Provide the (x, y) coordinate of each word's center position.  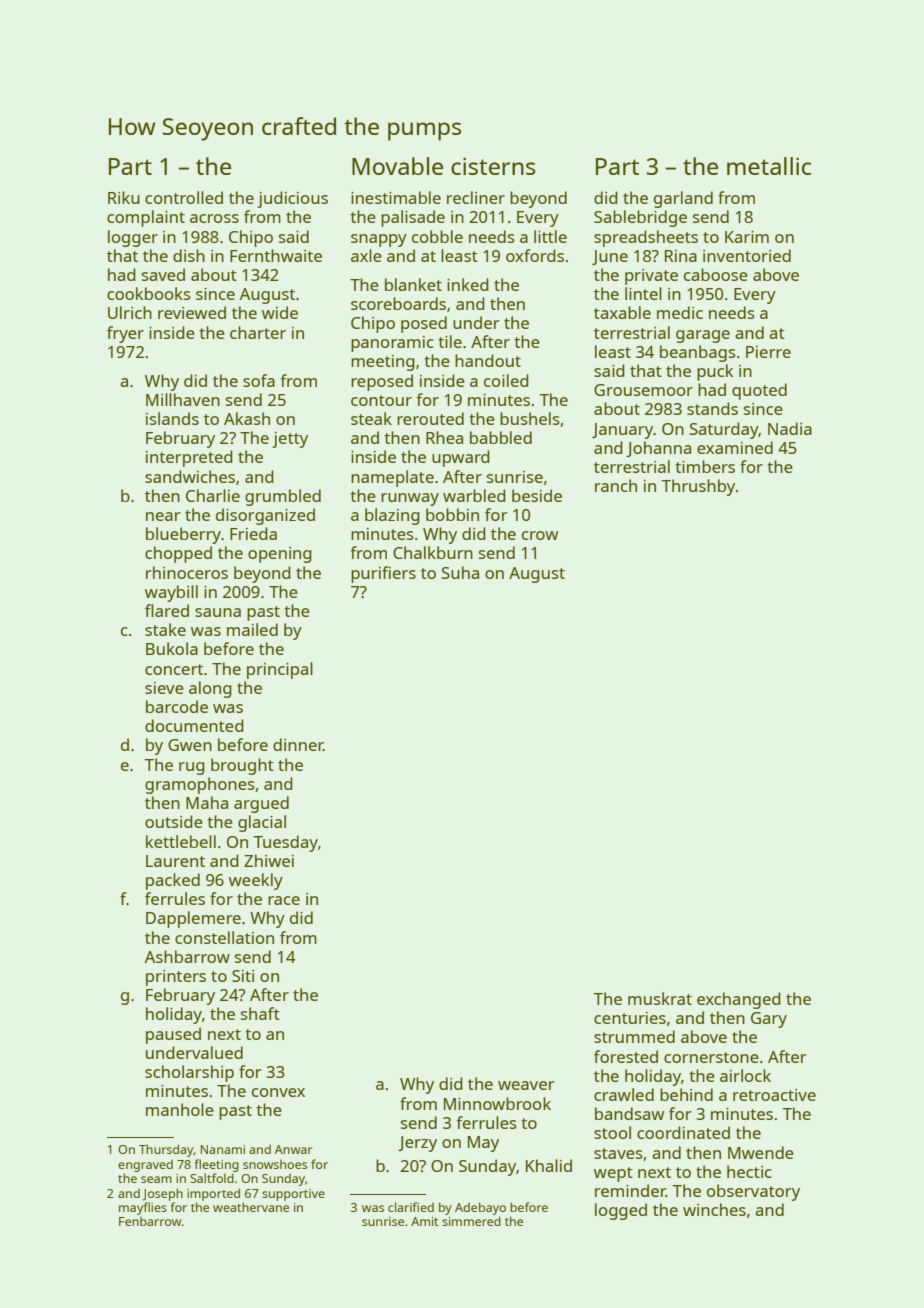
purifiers (383, 574)
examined (735, 447)
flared (167, 610)
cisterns (493, 166)
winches (714, 1209)
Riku (124, 197)
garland (683, 199)
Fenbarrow (150, 1221)
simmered (471, 1221)
